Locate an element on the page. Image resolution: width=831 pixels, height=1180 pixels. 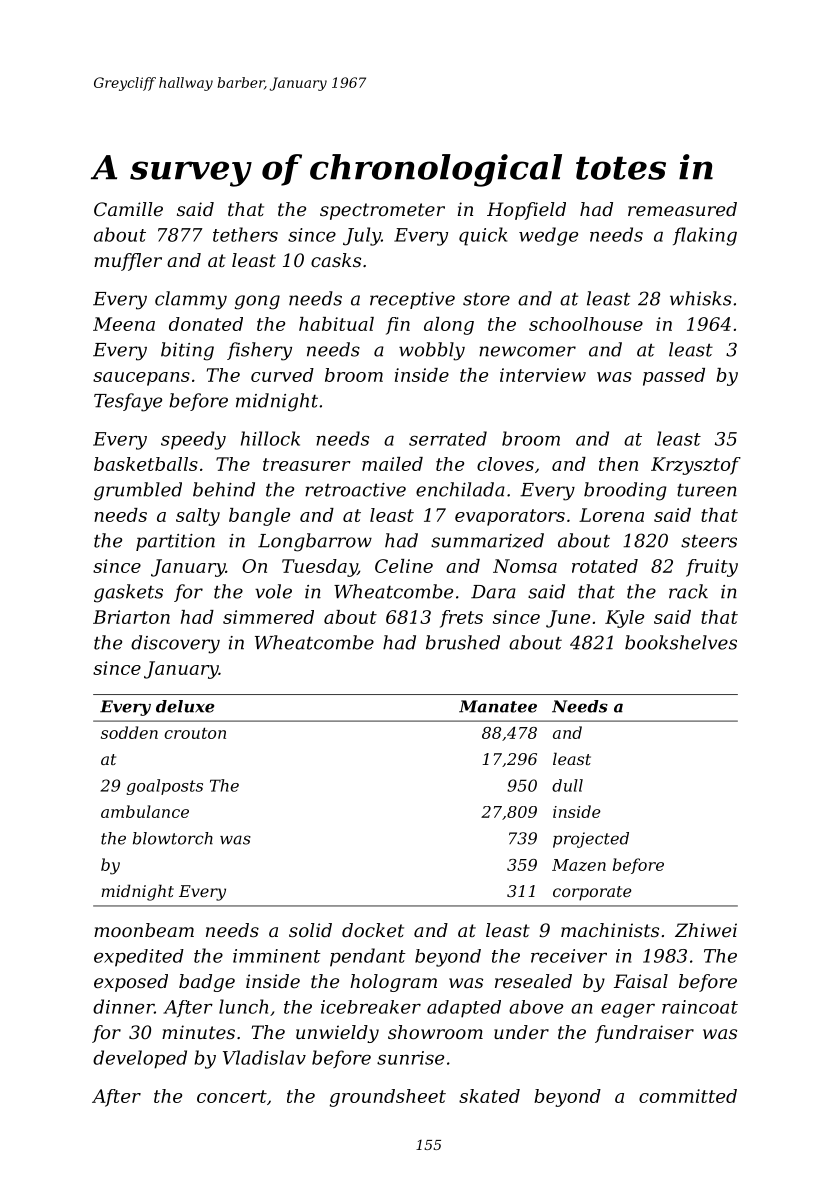
muffler is located at coordinates (128, 262).
